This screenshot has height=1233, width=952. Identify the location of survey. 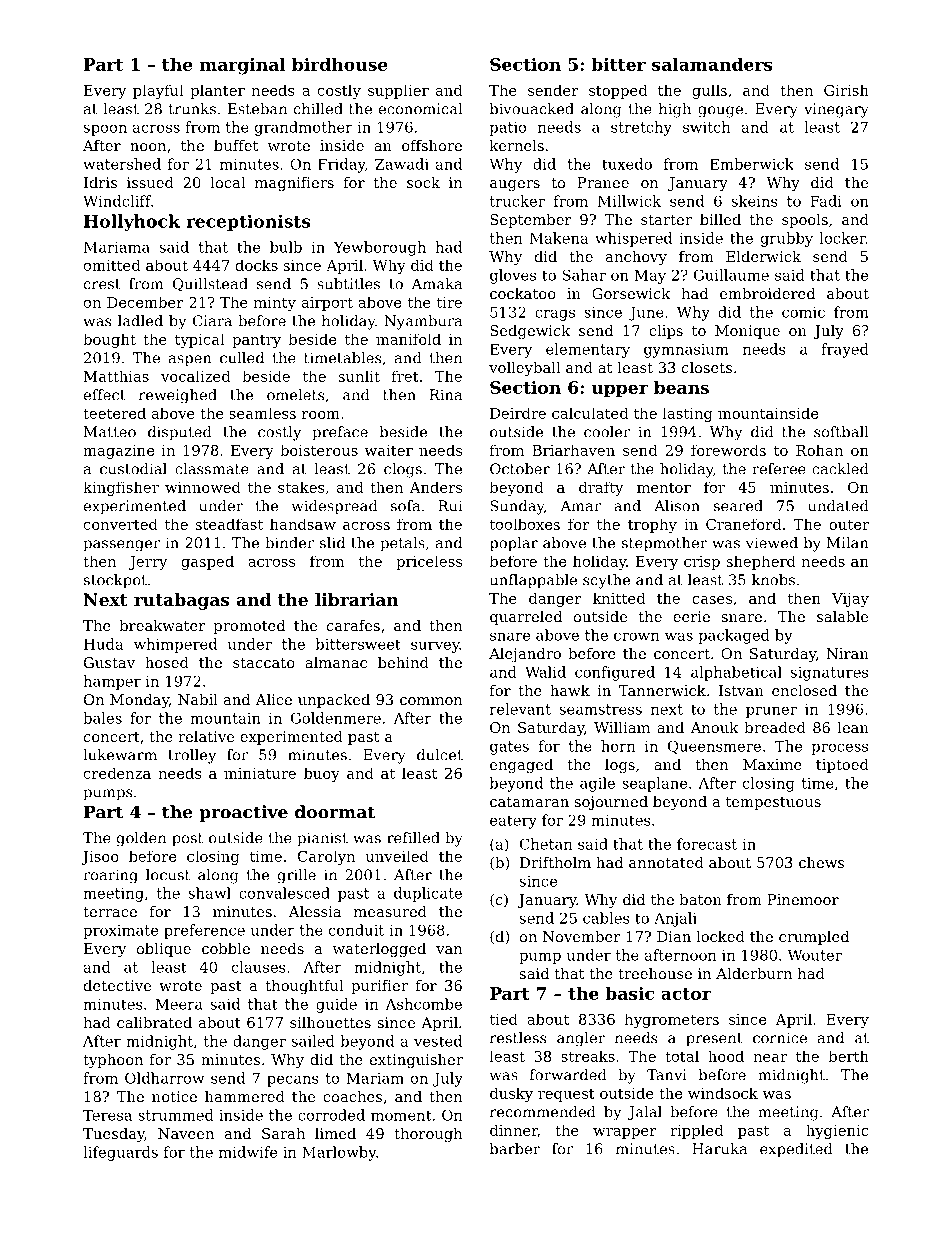
(435, 647).
